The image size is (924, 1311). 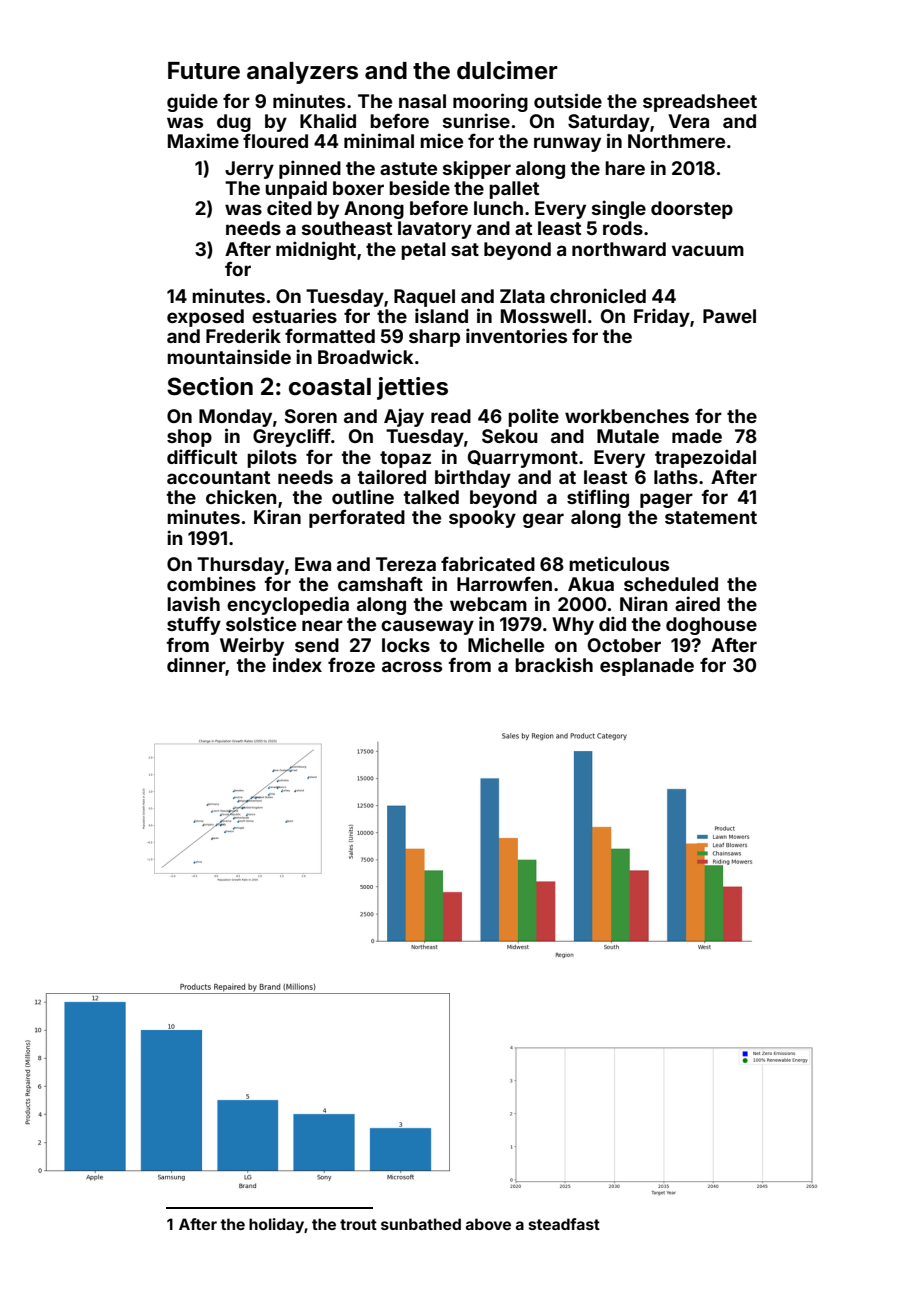 I want to click on holiday, so click(x=276, y=1225).
